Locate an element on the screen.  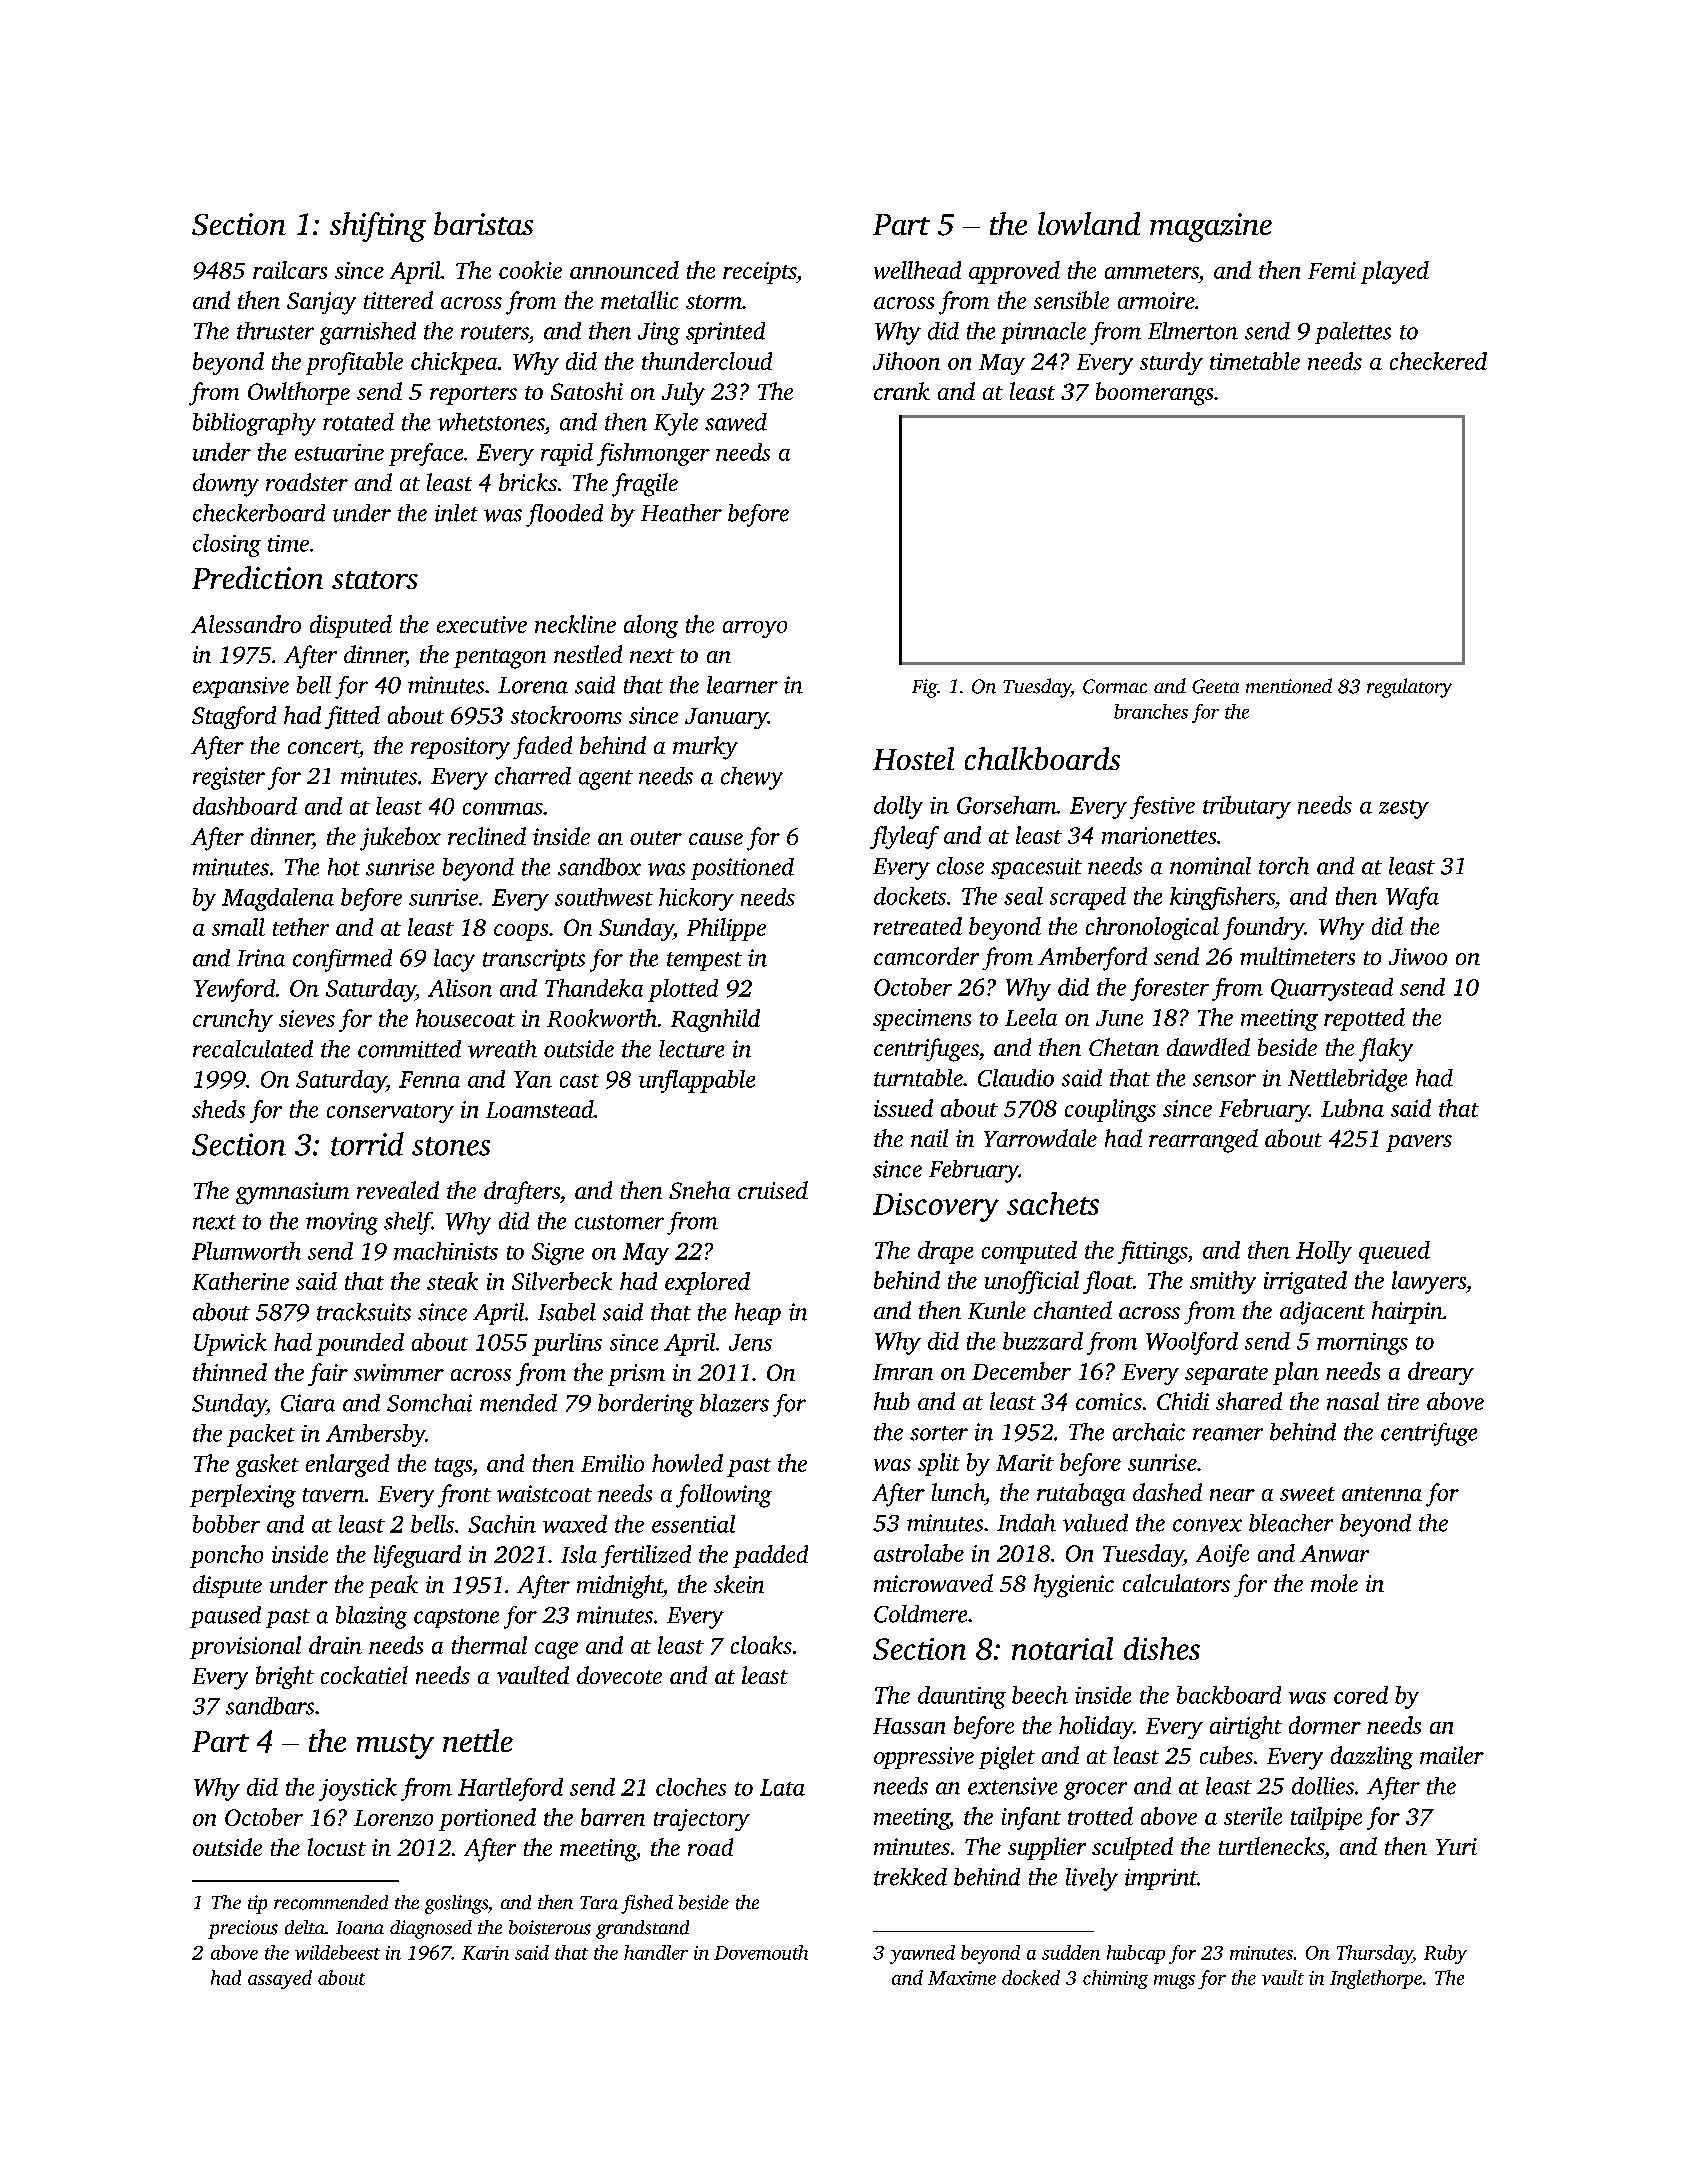
unflappable is located at coordinates (697, 1081).
